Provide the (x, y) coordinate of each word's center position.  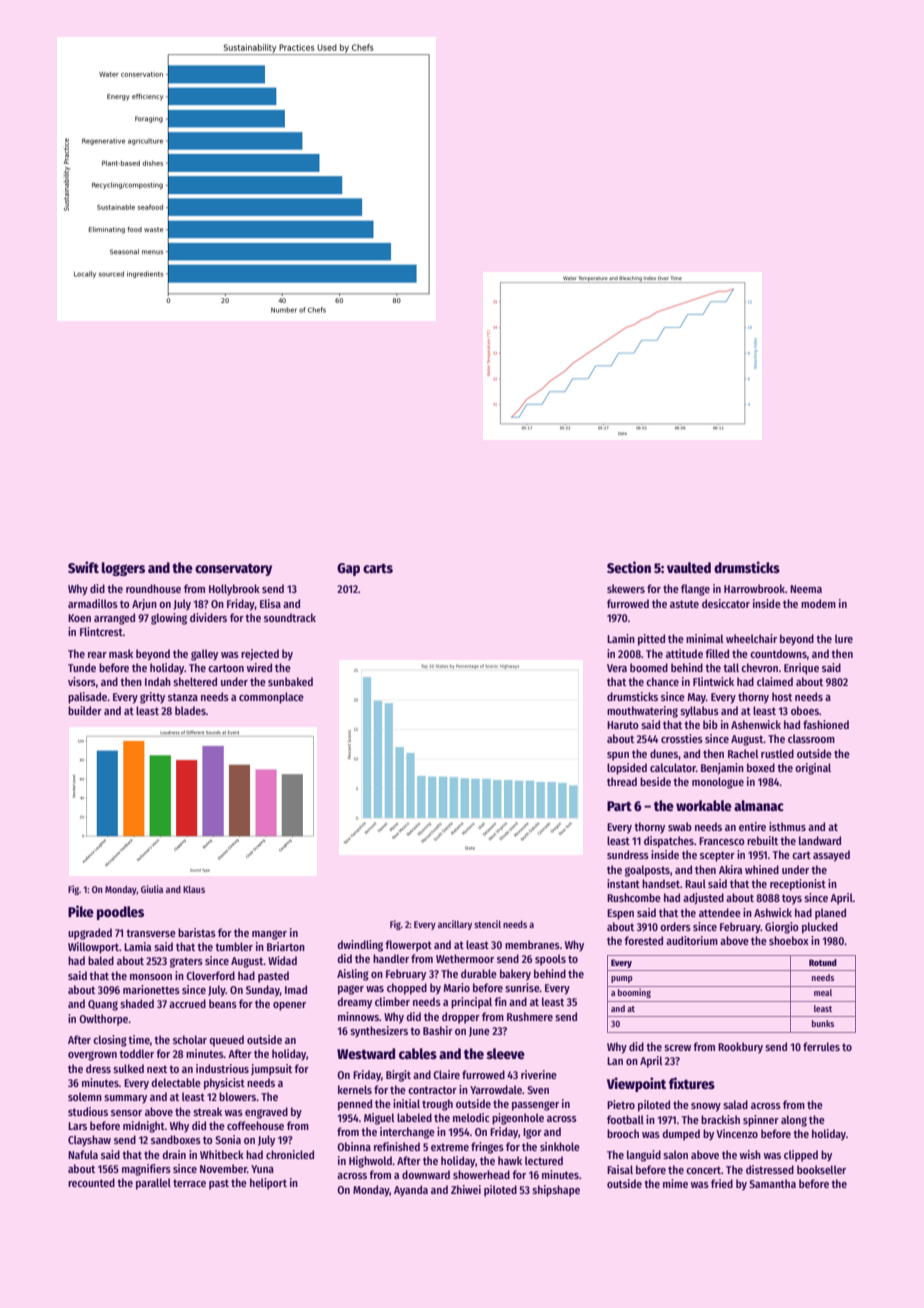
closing (110, 1041)
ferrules (821, 1046)
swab (680, 826)
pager (351, 990)
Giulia (152, 889)
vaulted (689, 567)
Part (619, 806)
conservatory (233, 569)
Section (629, 567)
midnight (144, 1127)
